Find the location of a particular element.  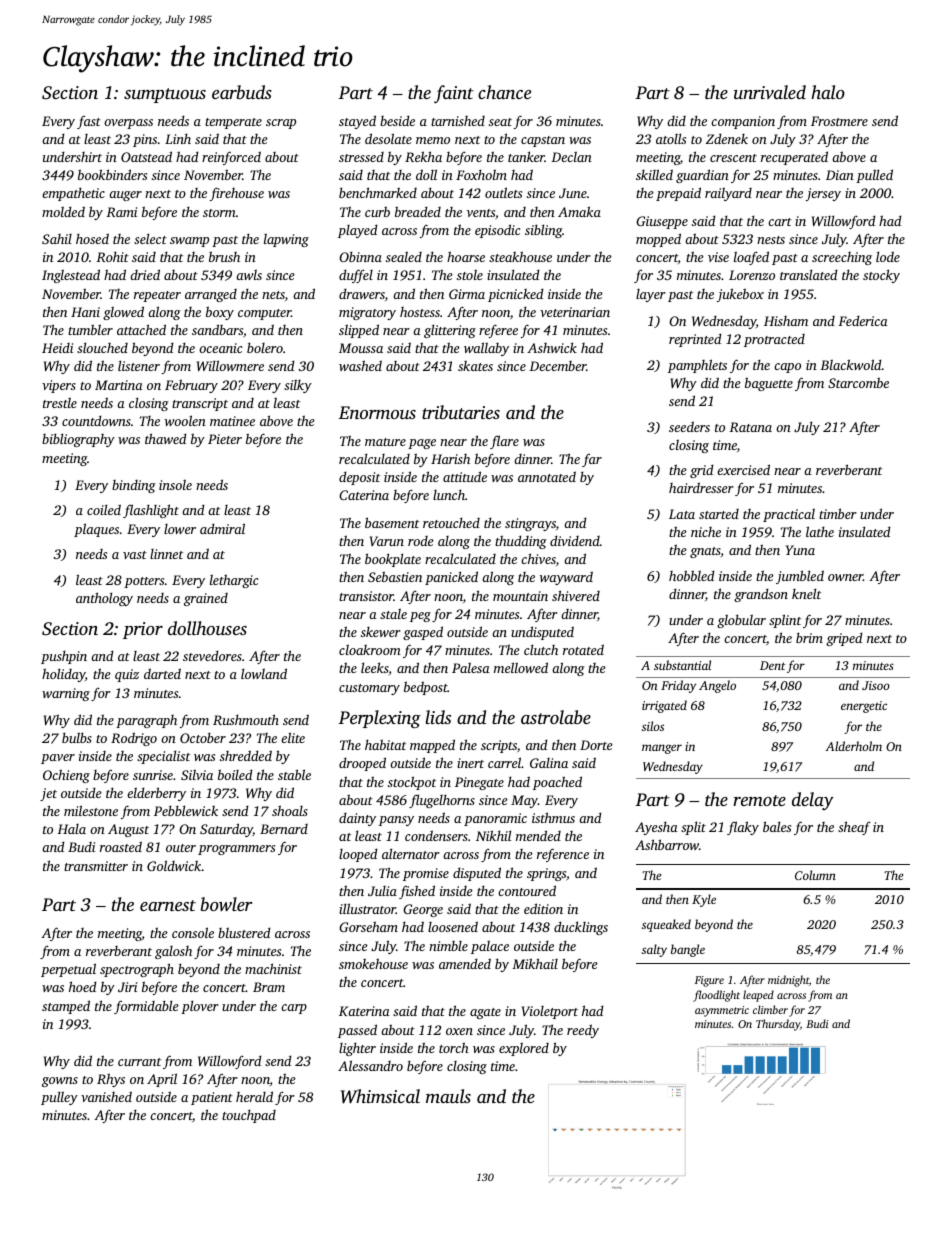

empathetic is located at coordinates (73, 194).
